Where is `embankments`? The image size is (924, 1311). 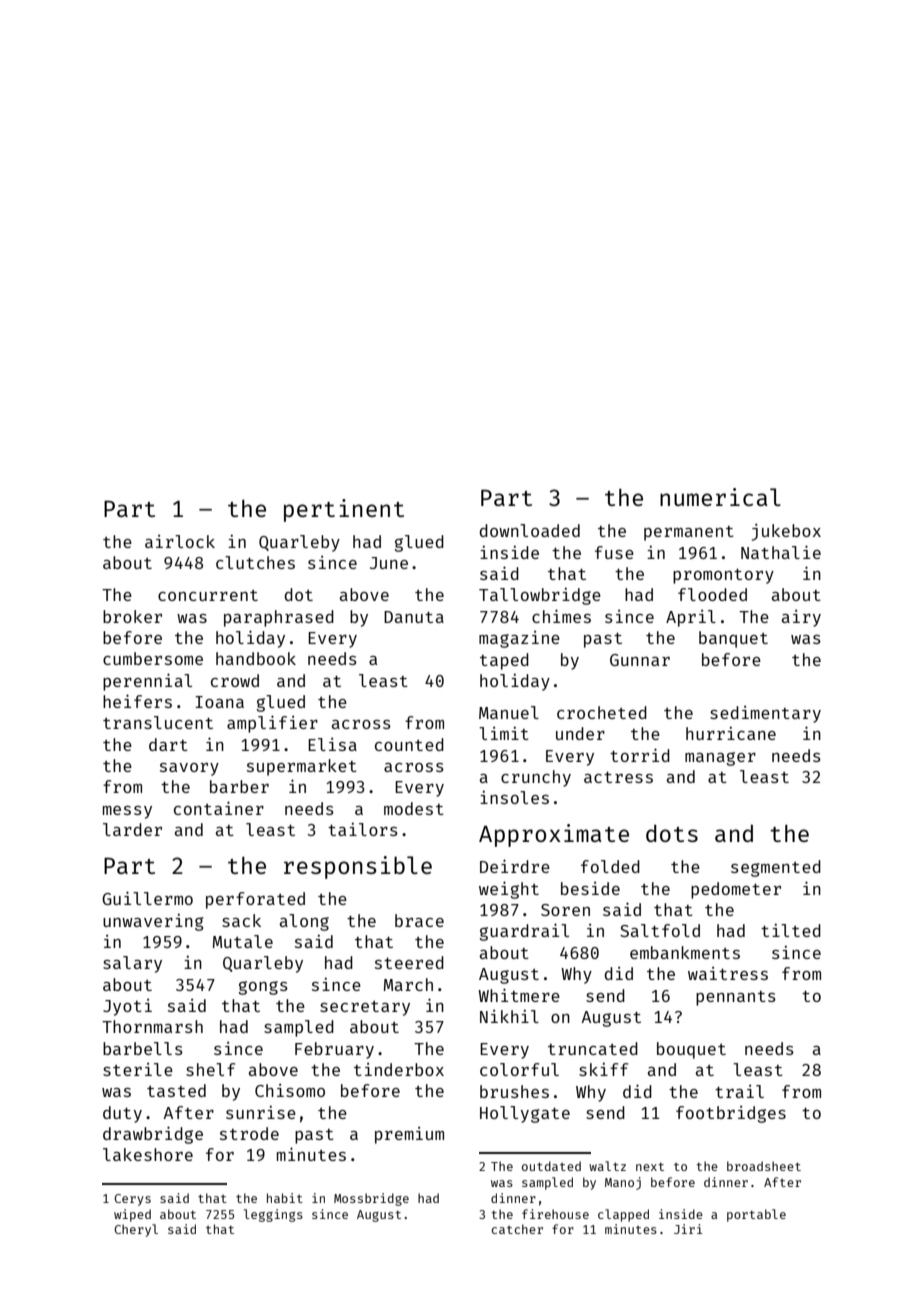 embankments is located at coordinates (685, 952).
